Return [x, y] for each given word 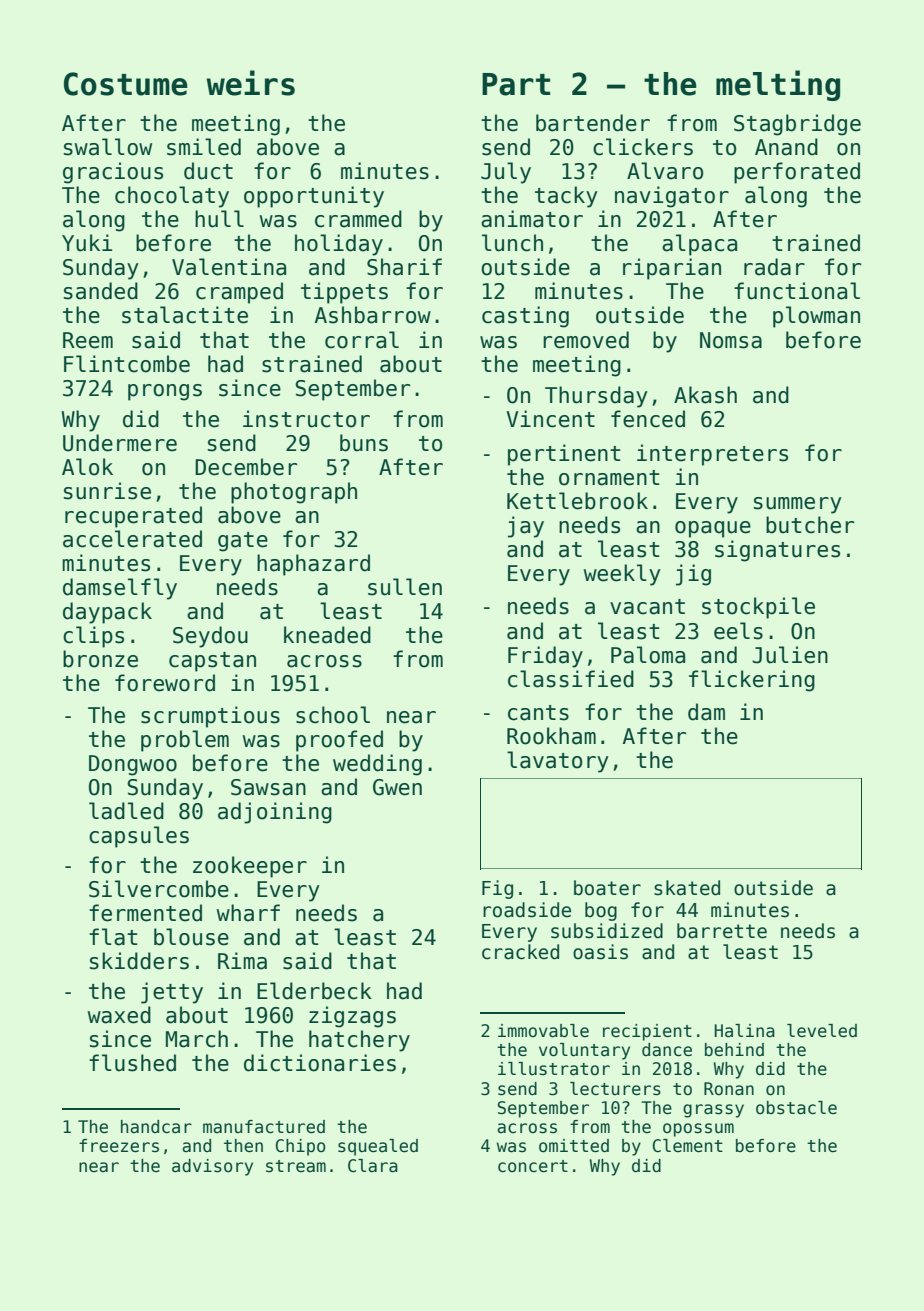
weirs [250, 83]
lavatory [558, 762]
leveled [822, 1031]
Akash [705, 395]
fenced [648, 419]
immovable [543, 1031]
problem [185, 741]
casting [525, 317]
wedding [377, 765]
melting [778, 85]
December [246, 467]
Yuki [87, 243]
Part [516, 84]
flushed [132, 1063]
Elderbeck [314, 991]
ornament [609, 478]
